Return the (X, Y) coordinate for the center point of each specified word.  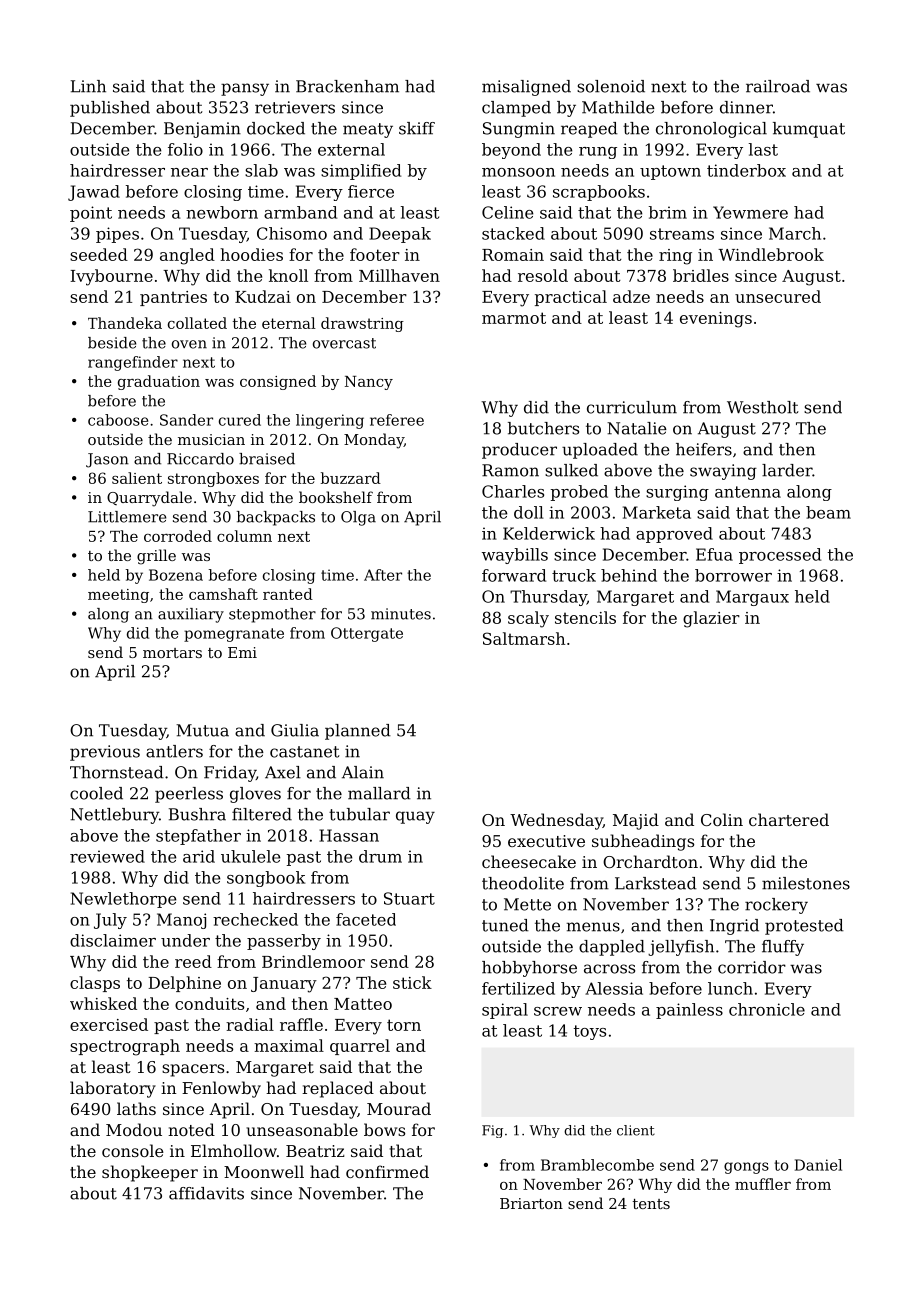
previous (105, 753)
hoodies (251, 254)
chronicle (767, 1009)
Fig (492, 1131)
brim (668, 212)
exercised (109, 1024)
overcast (344, 343)
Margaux (752, 598)
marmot (514, 318)
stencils (585, 617)
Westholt (763, 407)
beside (112, 343)
